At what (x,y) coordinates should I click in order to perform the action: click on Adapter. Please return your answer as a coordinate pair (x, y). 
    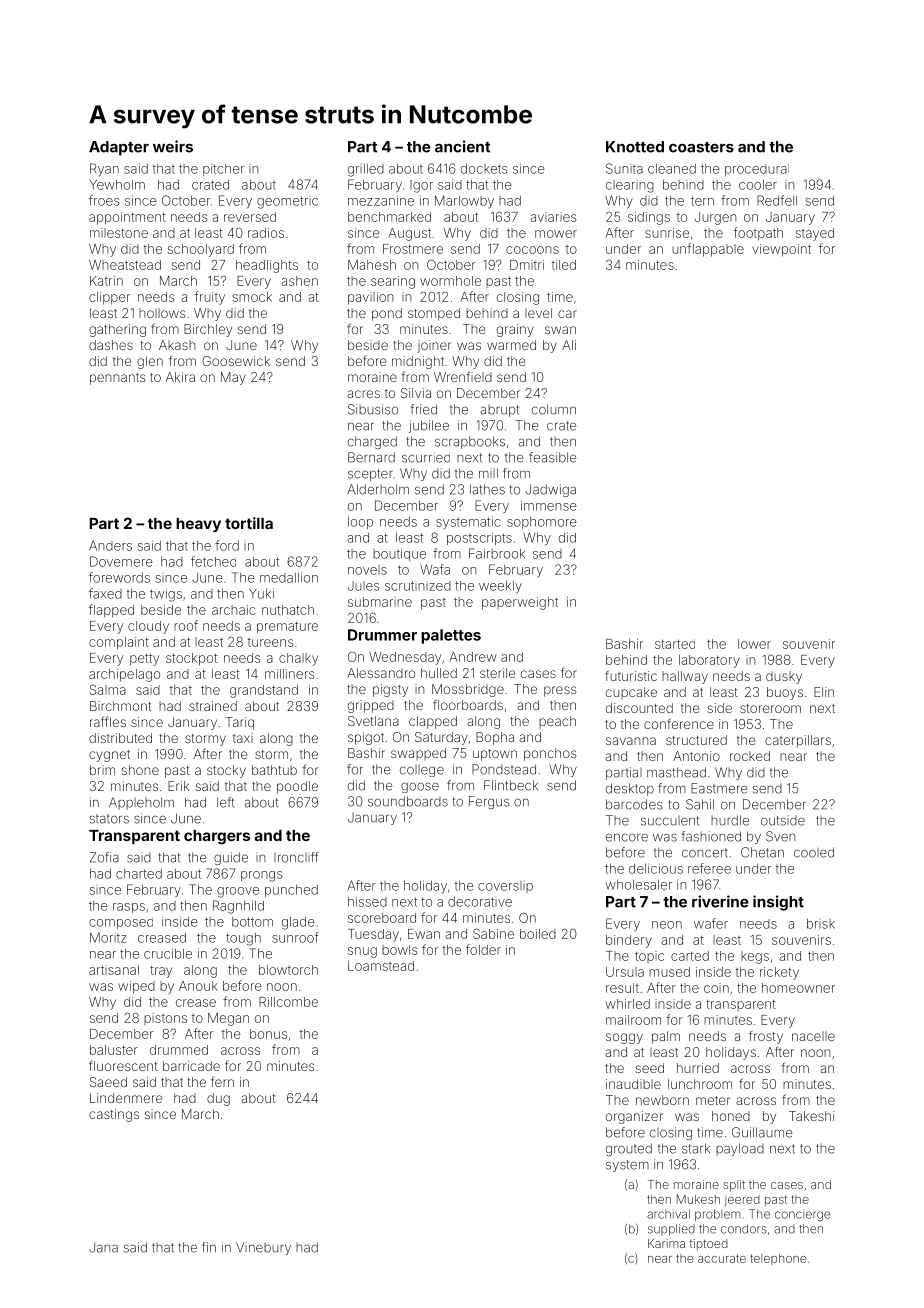
    Looking at the image, I should click on (119, 148).
